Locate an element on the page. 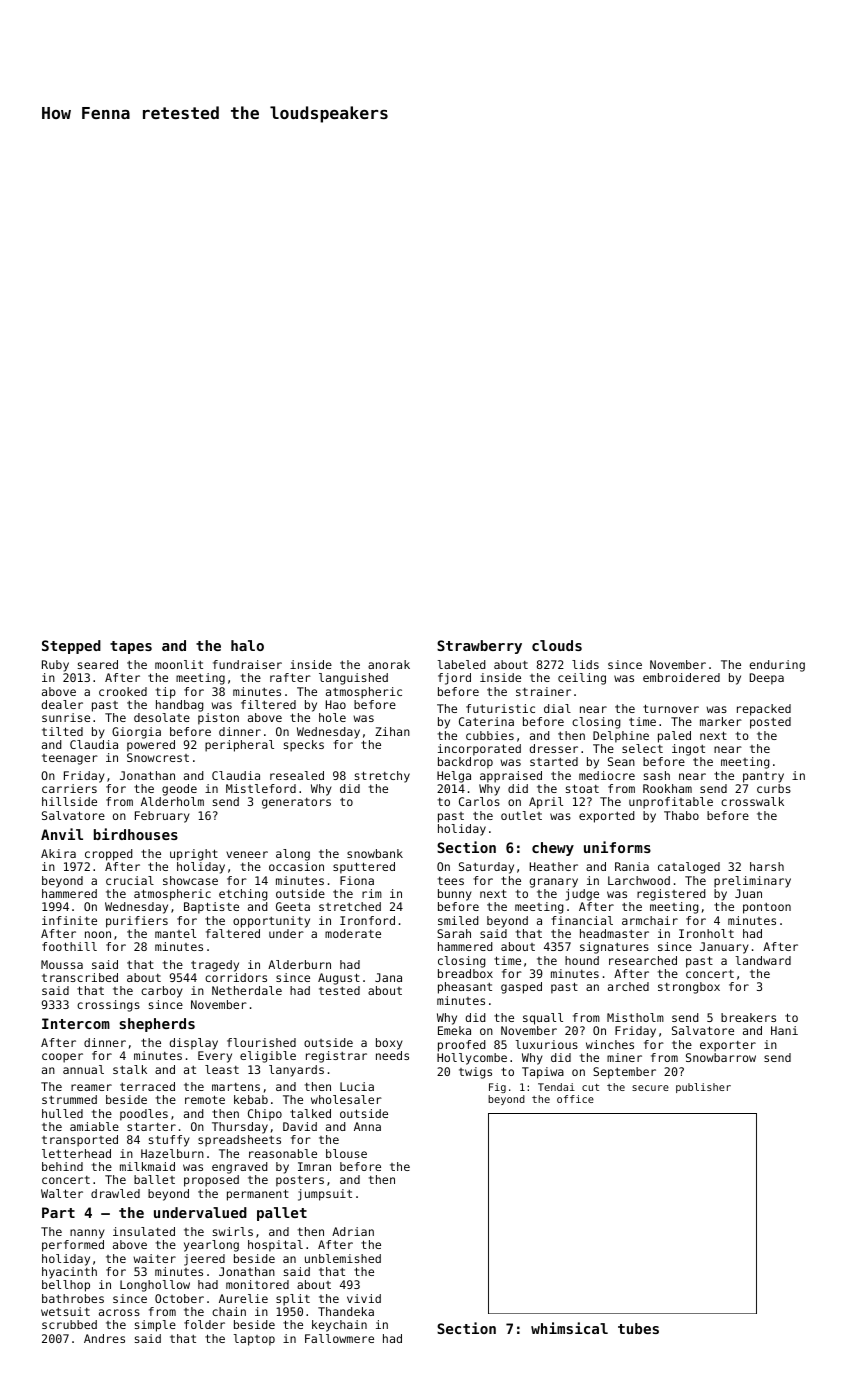 The height and width of the image is (1400, 849). tubes is located at coordinates (638, 1328).
